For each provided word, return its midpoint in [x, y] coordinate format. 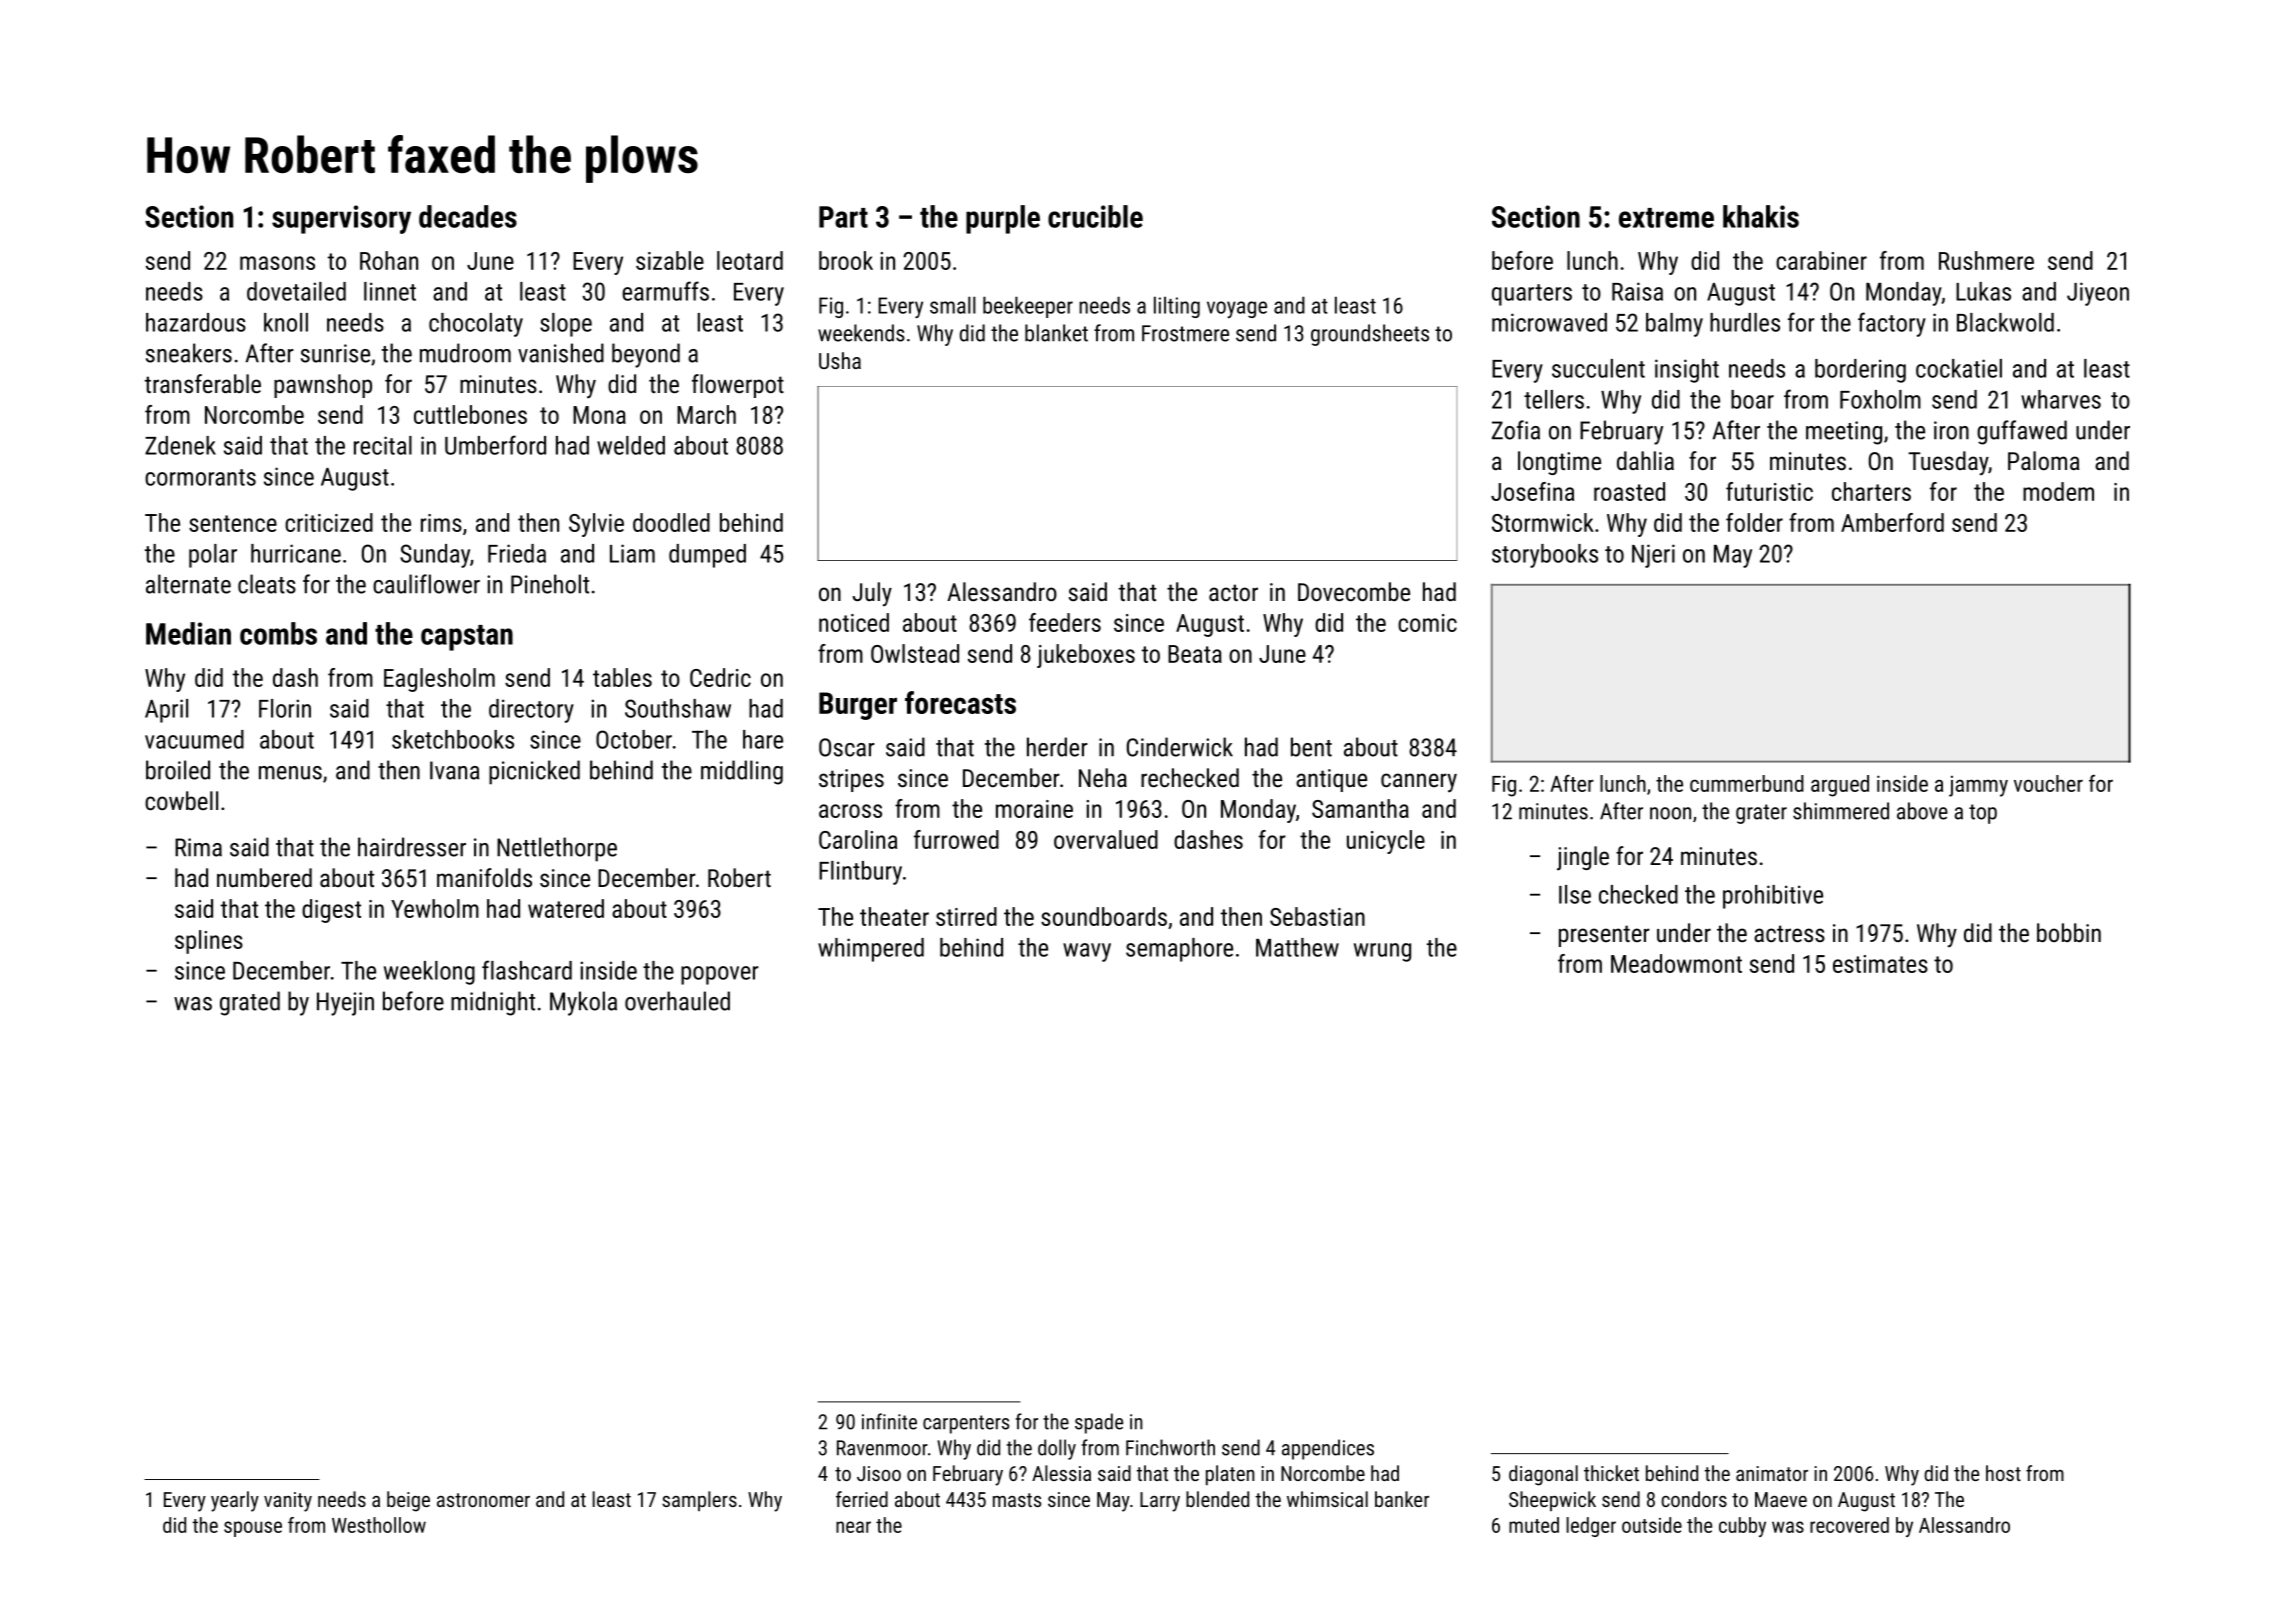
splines [209, 942]
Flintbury [860, 873]
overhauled [677, 1001]
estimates [1880, 964]
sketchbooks [453, 739]
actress [1789, 933]
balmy [1674, 325]
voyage [1237, 309]
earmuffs [665, 291]
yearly [235, 1501]
